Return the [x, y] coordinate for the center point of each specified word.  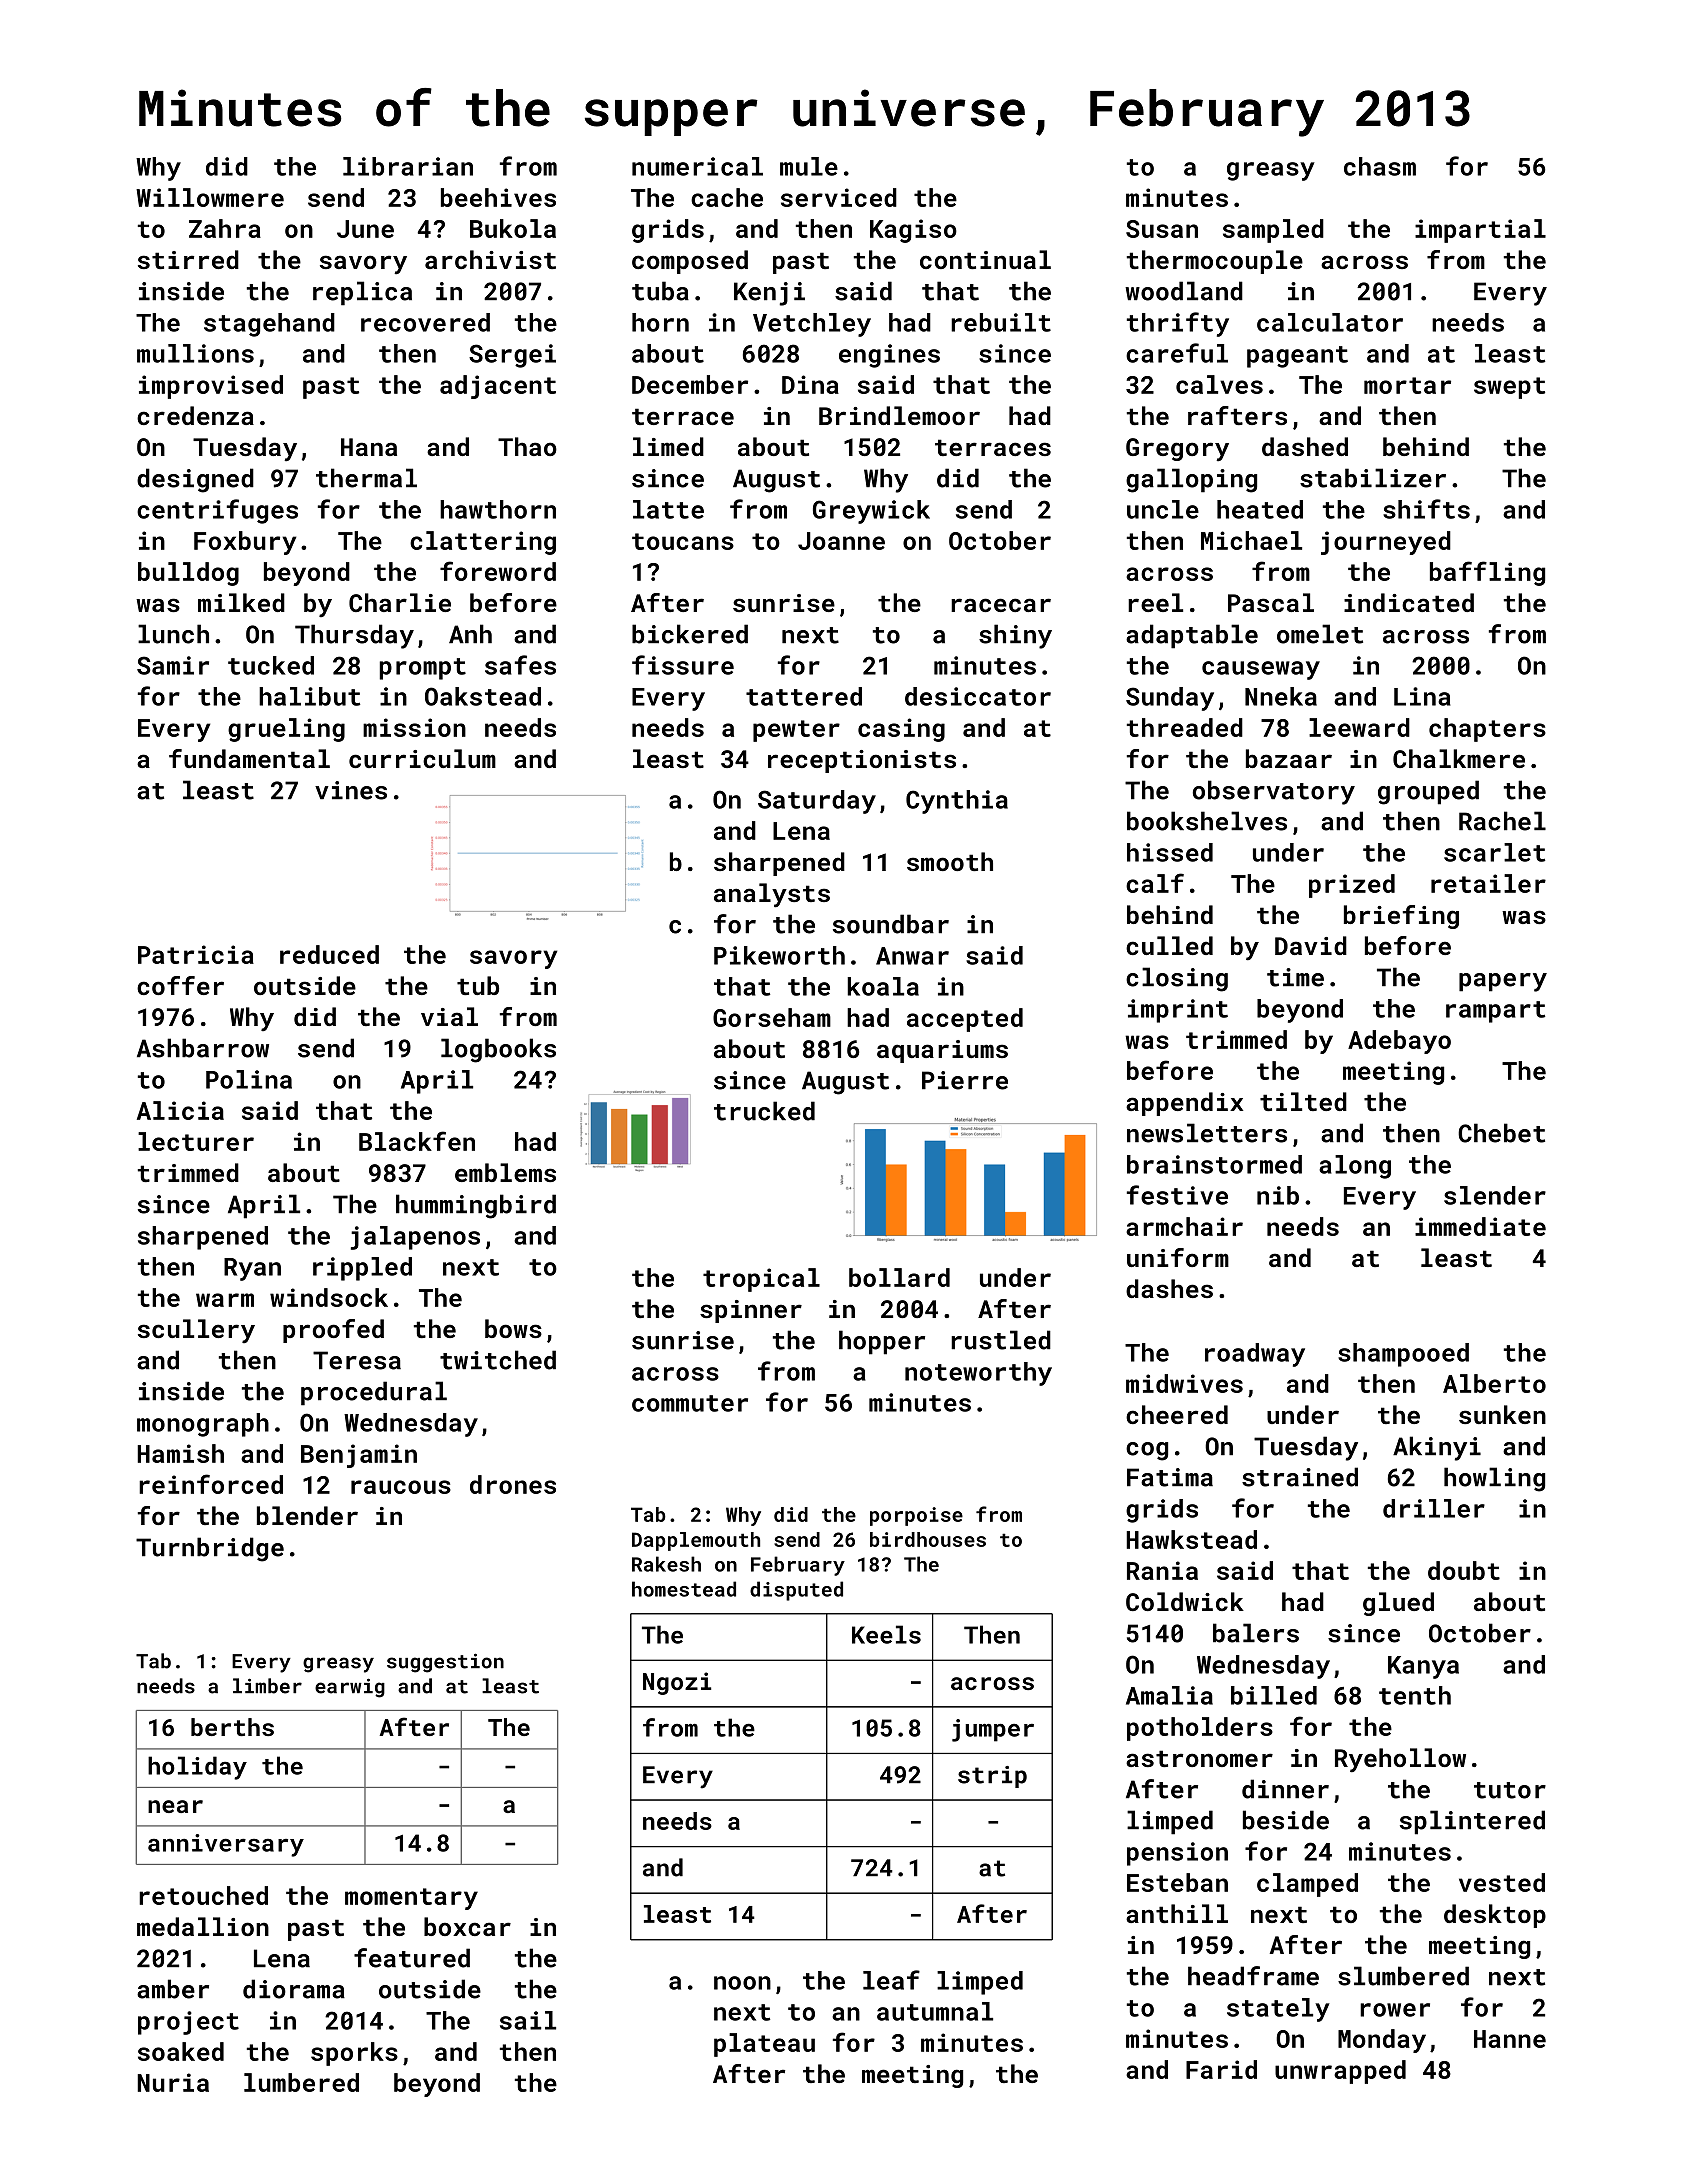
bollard [899, 1277]
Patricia [196, 954]
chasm [1380, 166]
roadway [1255, 1355]
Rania [1162, 1570]
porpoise [916, 1516]
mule [809, 166]
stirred [188, 259]
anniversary [226, 1845]
